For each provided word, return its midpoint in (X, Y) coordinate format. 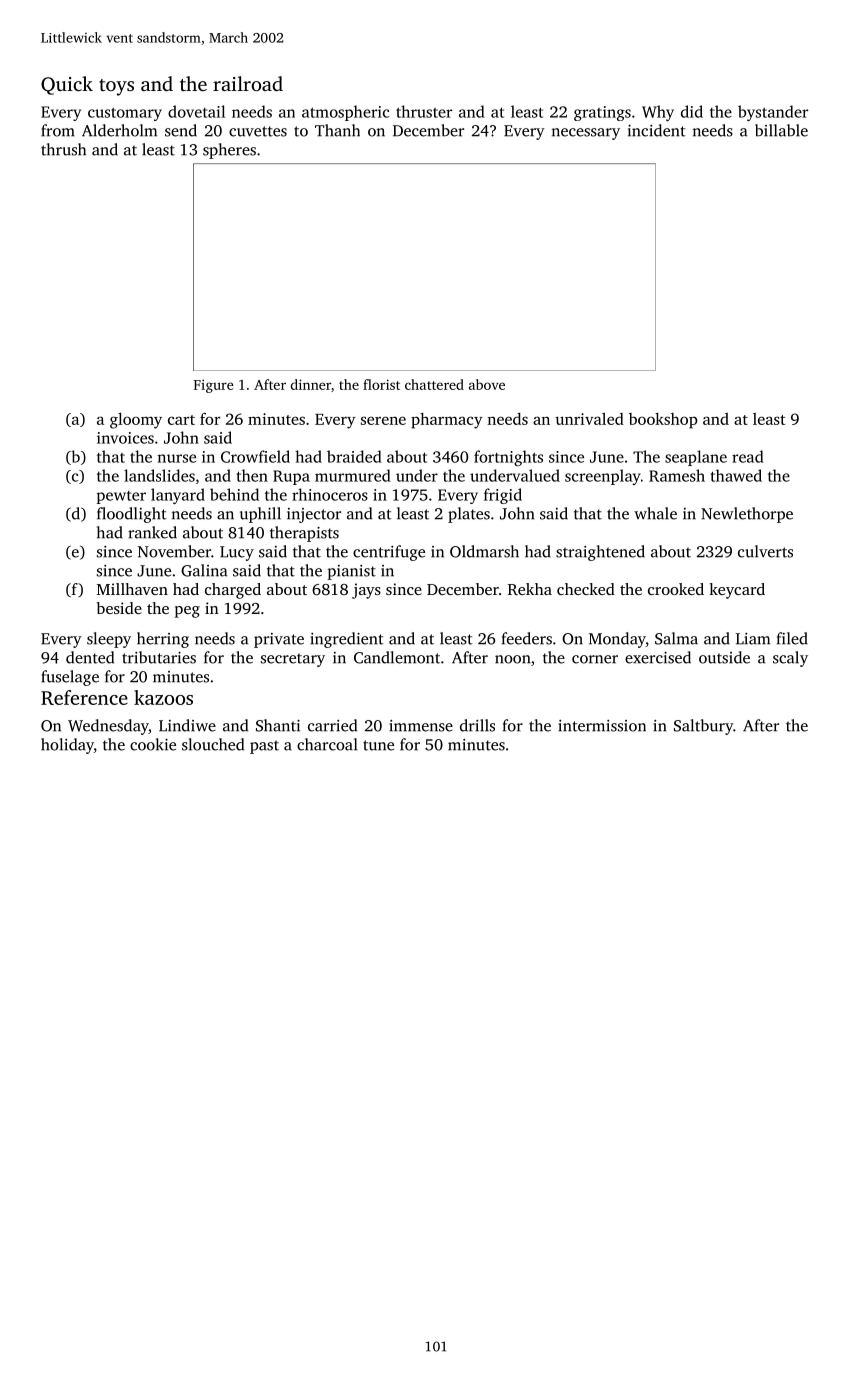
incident (657, 130)
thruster (424, 111)
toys (116, 87)
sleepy (109, 640)
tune (378, 745)
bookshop (663, 421)
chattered (434, 384)
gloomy (136, 421)
